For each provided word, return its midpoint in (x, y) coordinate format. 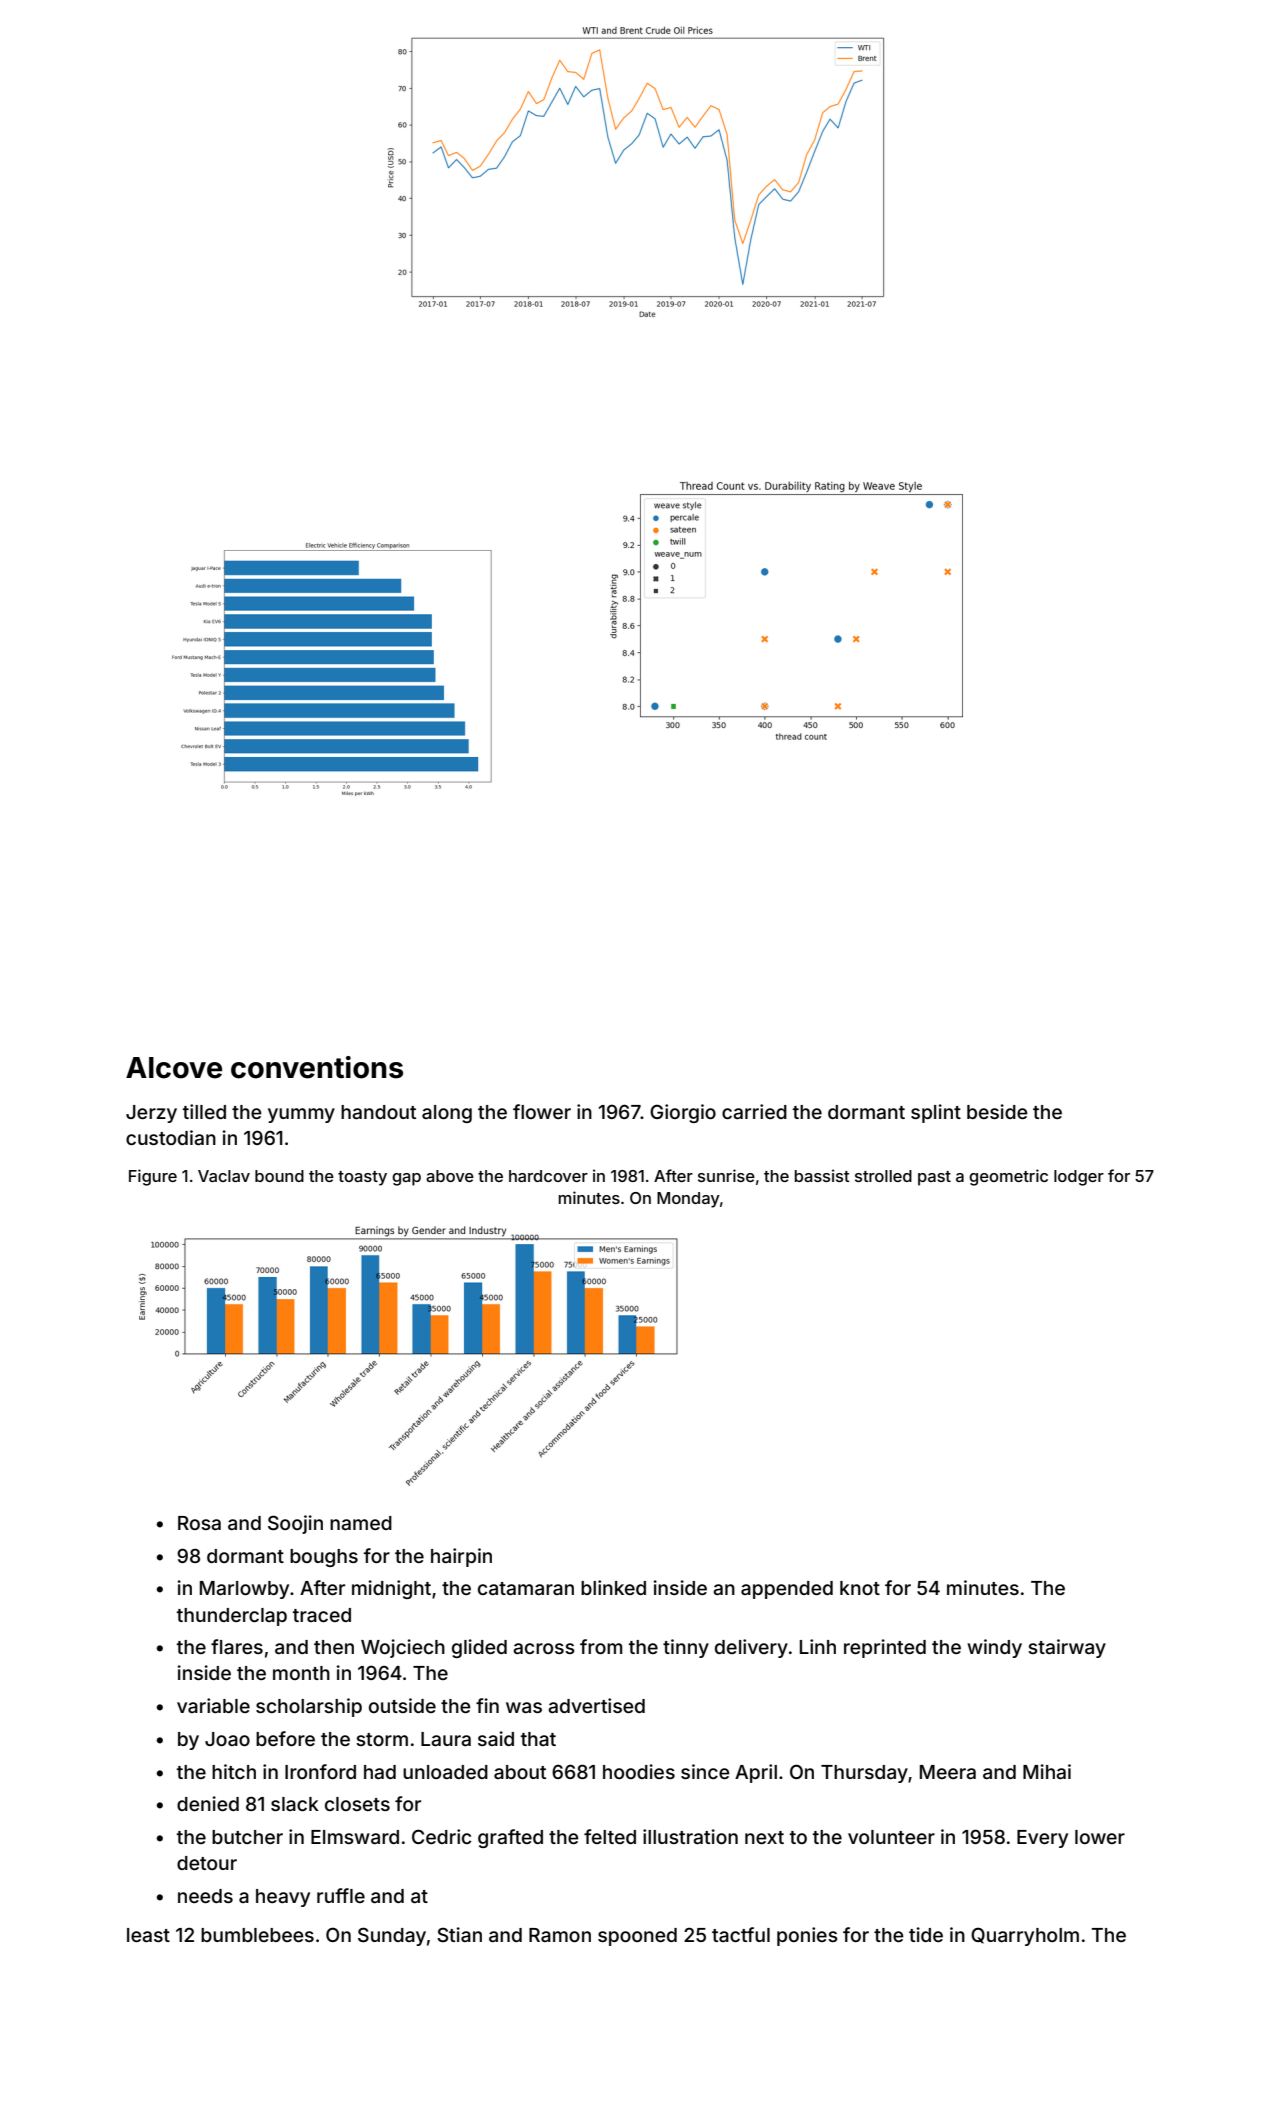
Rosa (199, 1523)
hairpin (461, 1557)
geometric (1008, 1177)
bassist (822, 1175)
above (450, 1176)
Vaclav (224, 1176)
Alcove (174, 1068)
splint (936, 1113)
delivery (751, 1648)
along (447, 1114)
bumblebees (257, 1935)
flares (237, 1646)
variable (213, 1705)
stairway (1067, 1648)
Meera (948, 1772)
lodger (1079, 1178)
